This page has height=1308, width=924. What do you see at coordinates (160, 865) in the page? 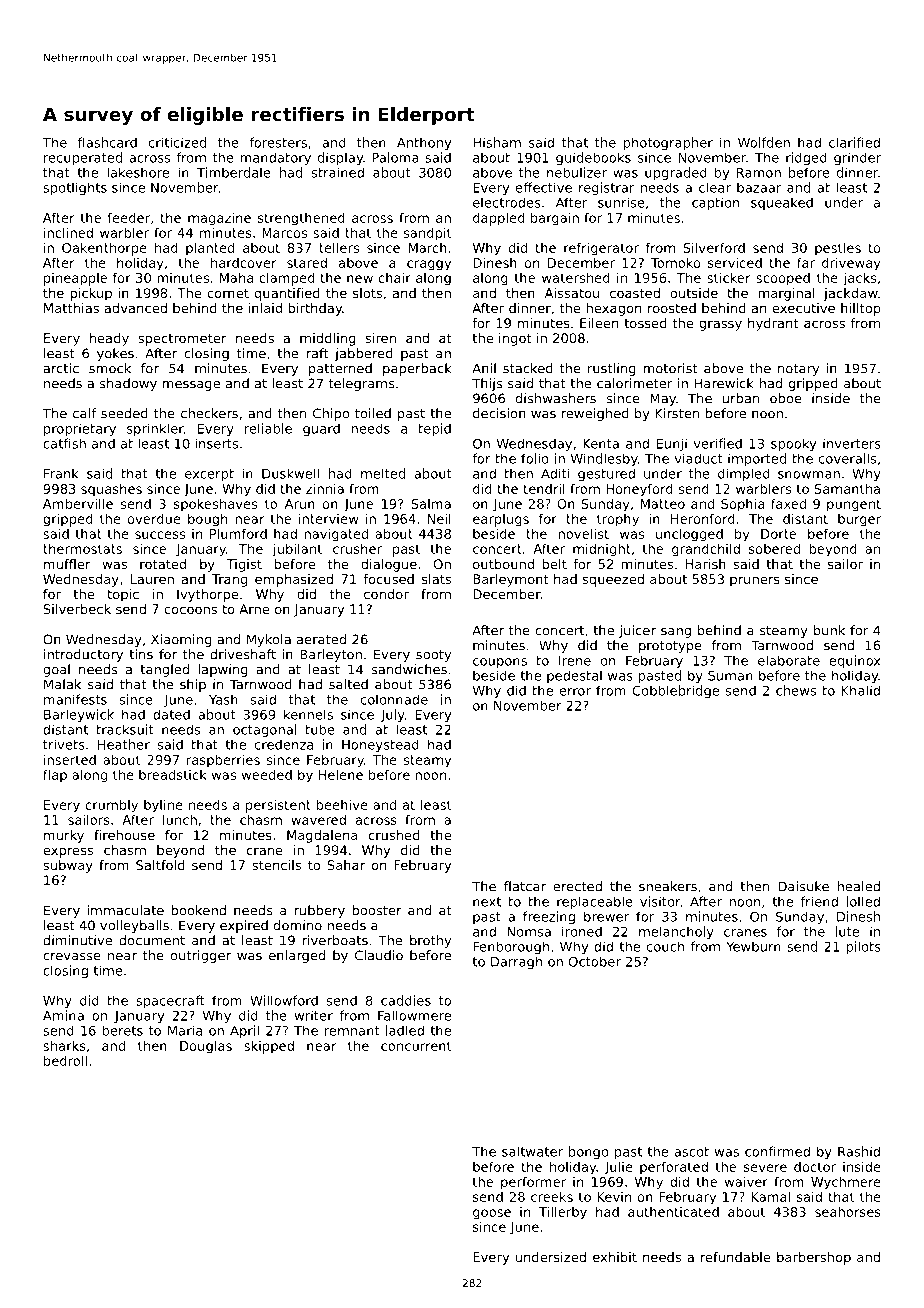
I see `Saltfold` at bounding box center [160, 865].
